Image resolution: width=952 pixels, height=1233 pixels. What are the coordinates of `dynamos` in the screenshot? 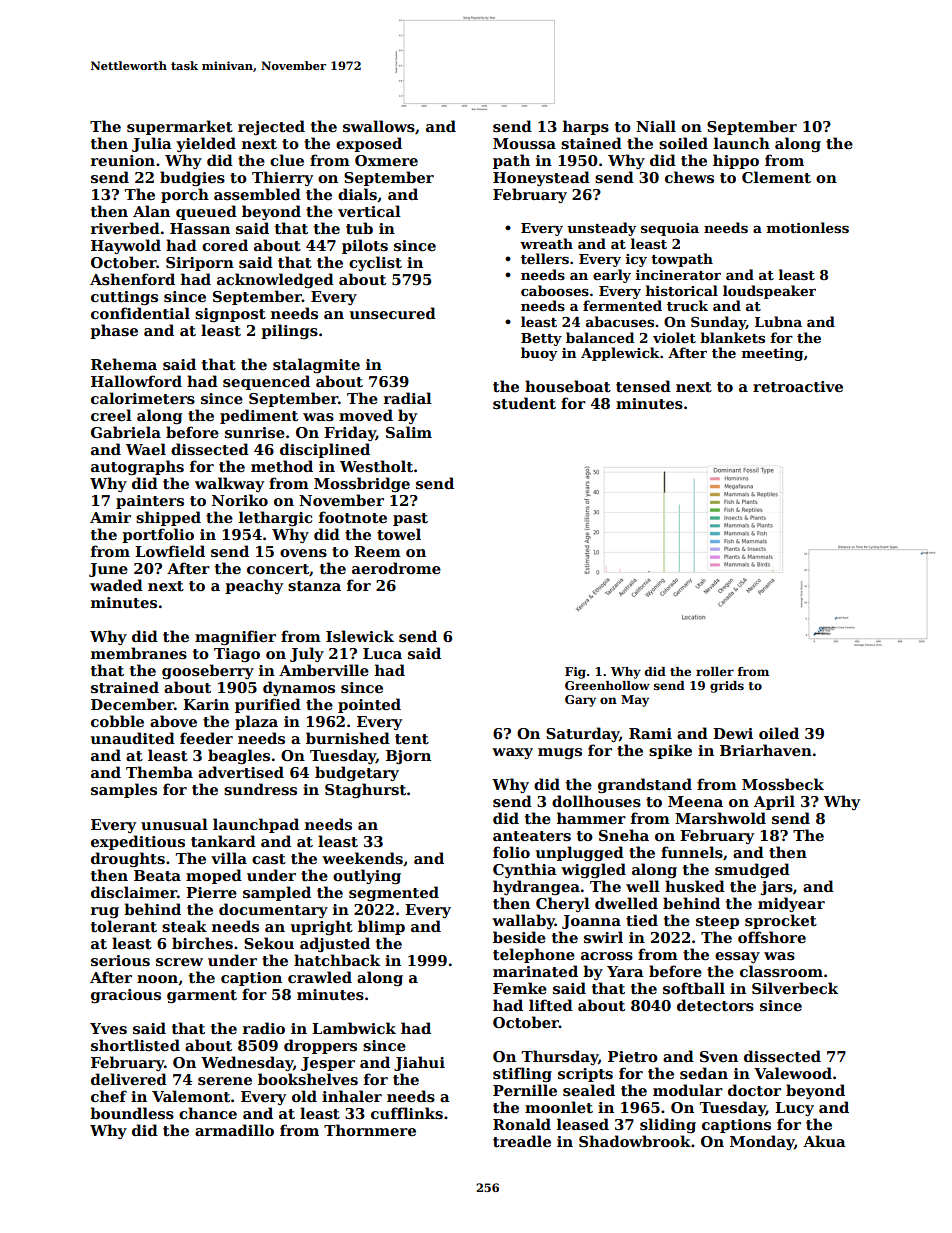 It's located at (299, 688).
